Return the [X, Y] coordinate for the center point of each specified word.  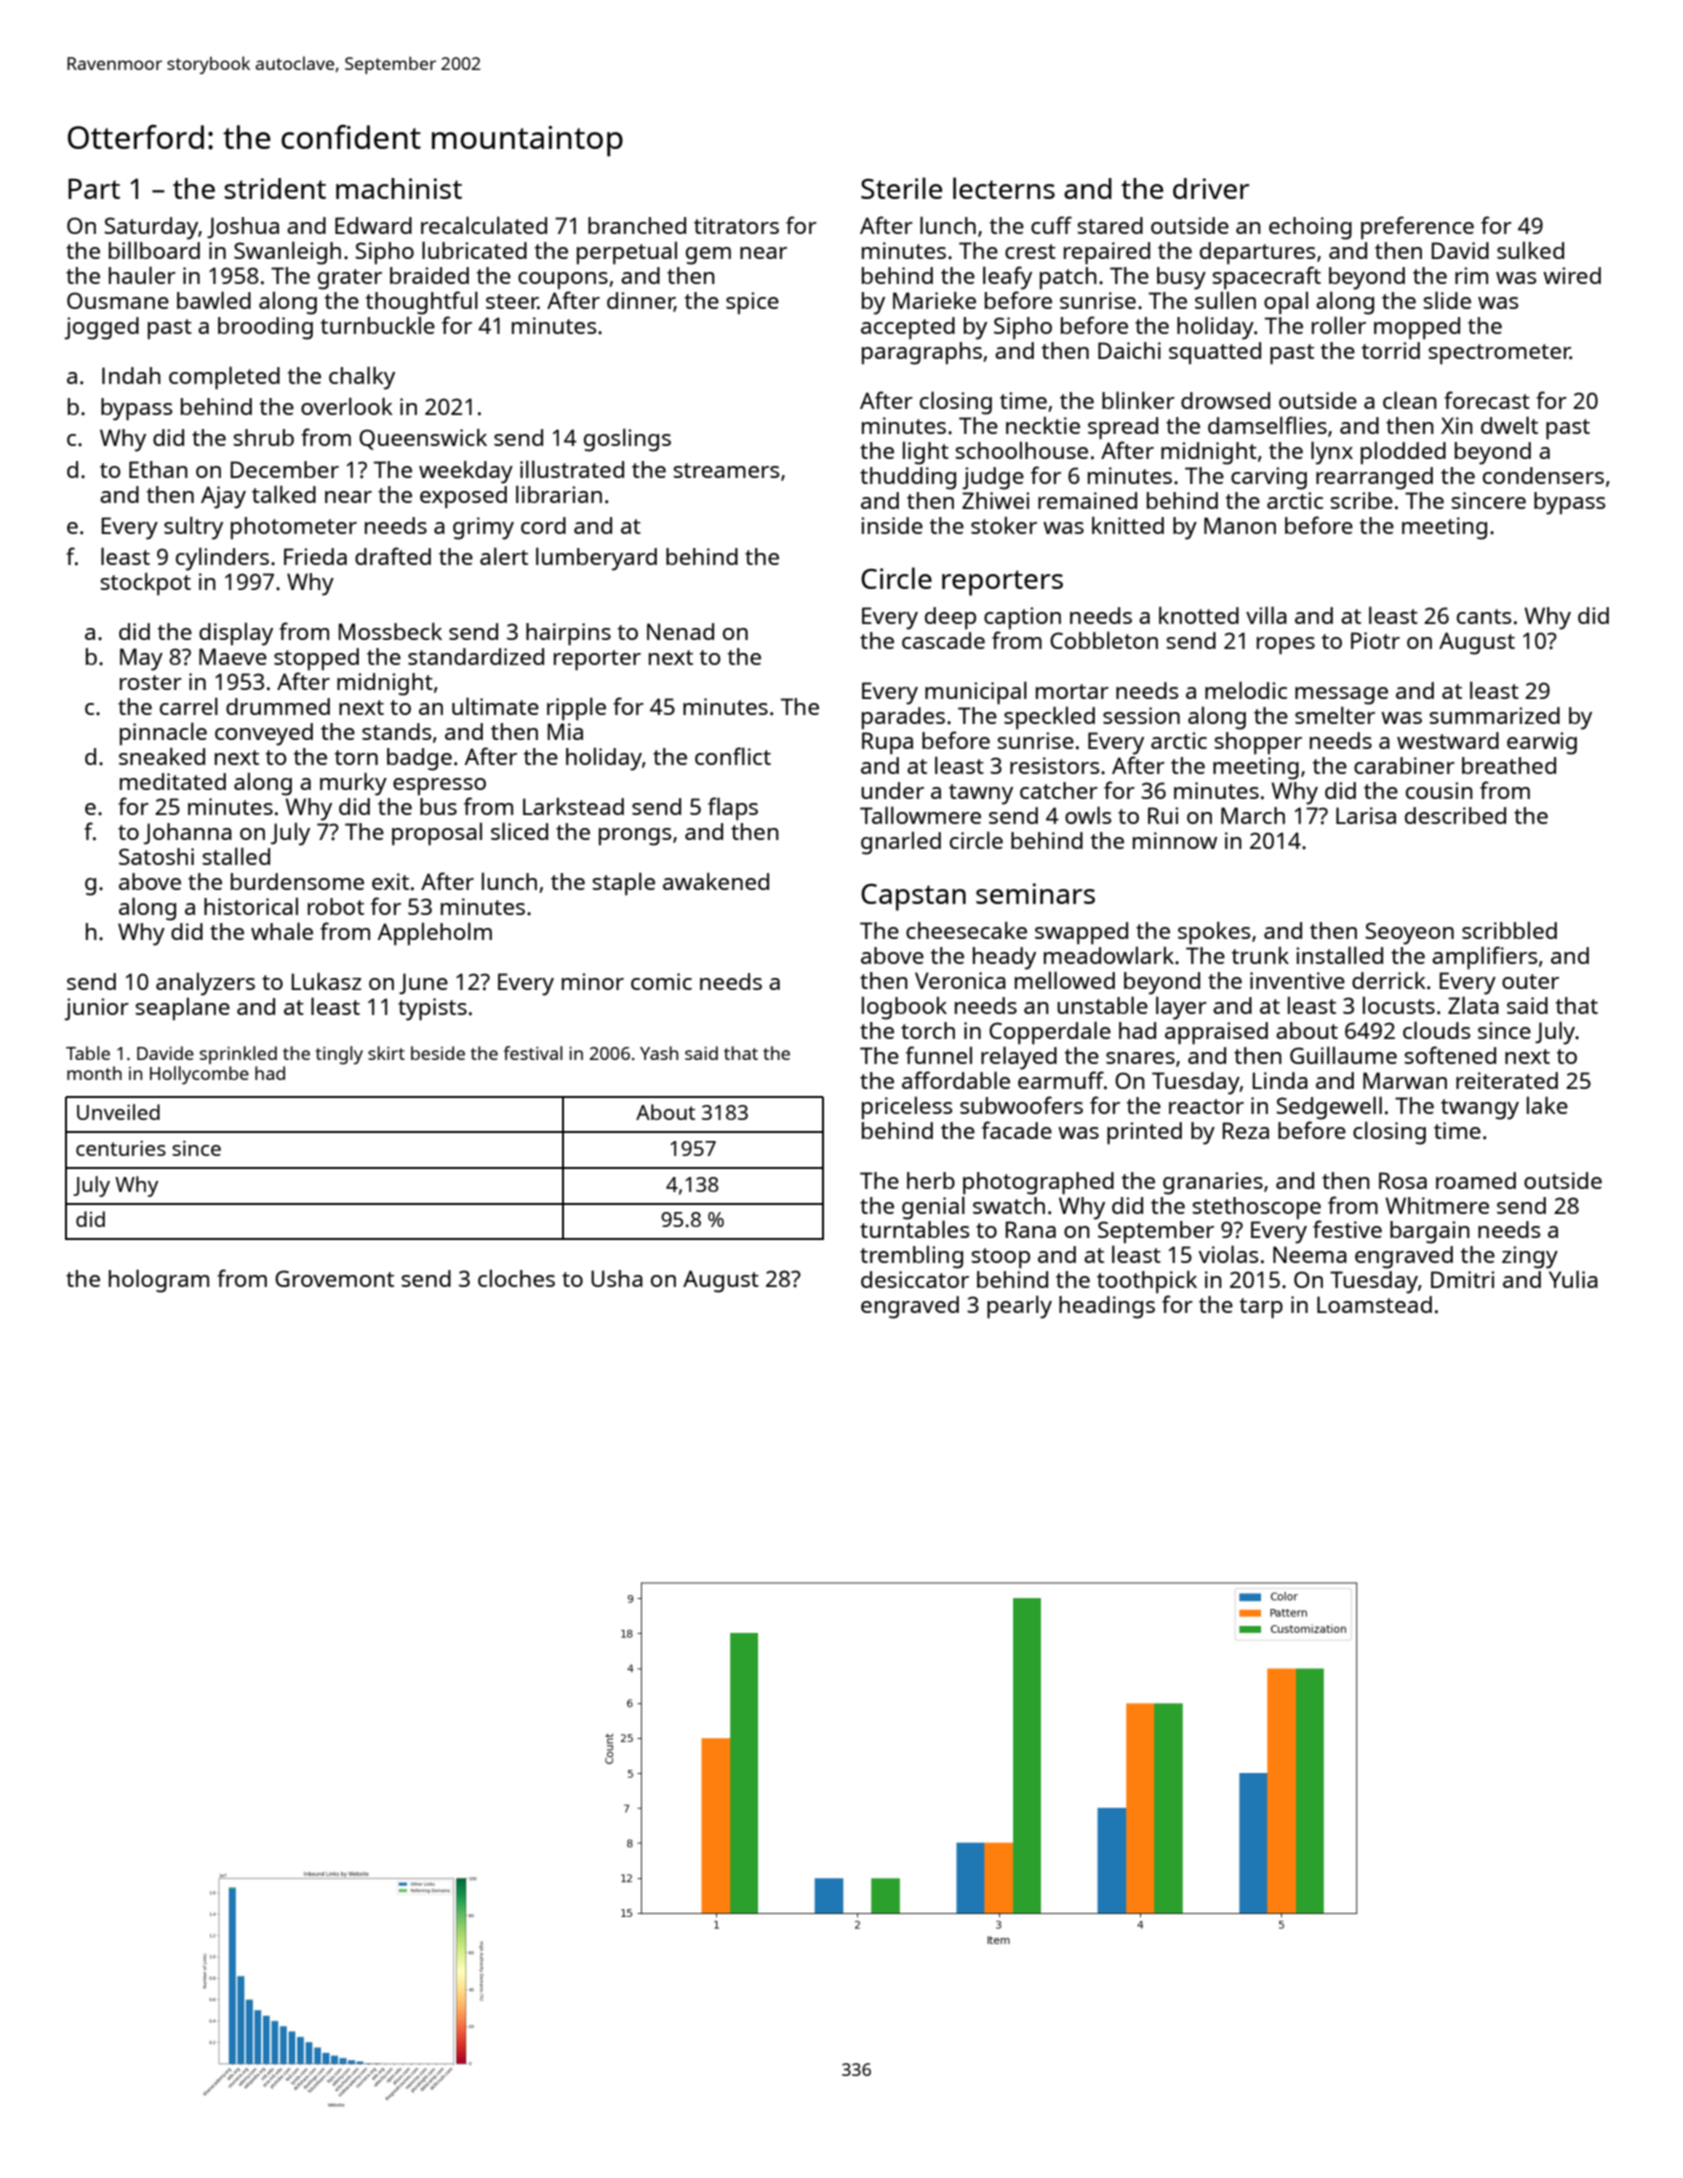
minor [593, 981]
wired [1572, 275]
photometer [294, 528]
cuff [1051, 225]
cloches [516, 1278]
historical [251, 906]
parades [903, 718]
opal [1286, 302]
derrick [1389, 980]
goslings [627, 440]
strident [275, 188]
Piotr [1375, 640]
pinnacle [163, 733]
